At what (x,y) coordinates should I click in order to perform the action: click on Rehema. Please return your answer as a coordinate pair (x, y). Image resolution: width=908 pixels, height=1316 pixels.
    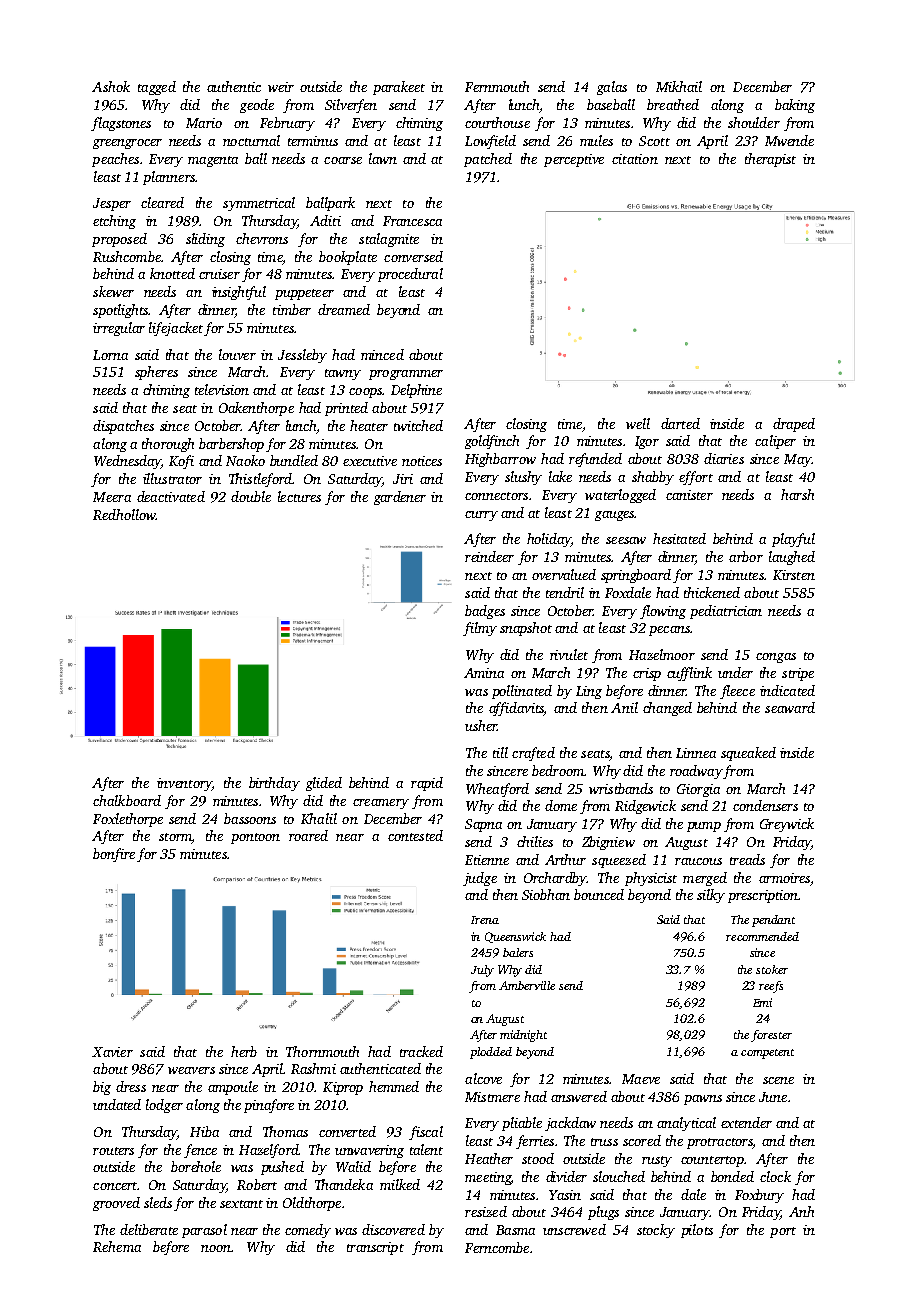
    Looking at the image, I should click on (117, 1246).
